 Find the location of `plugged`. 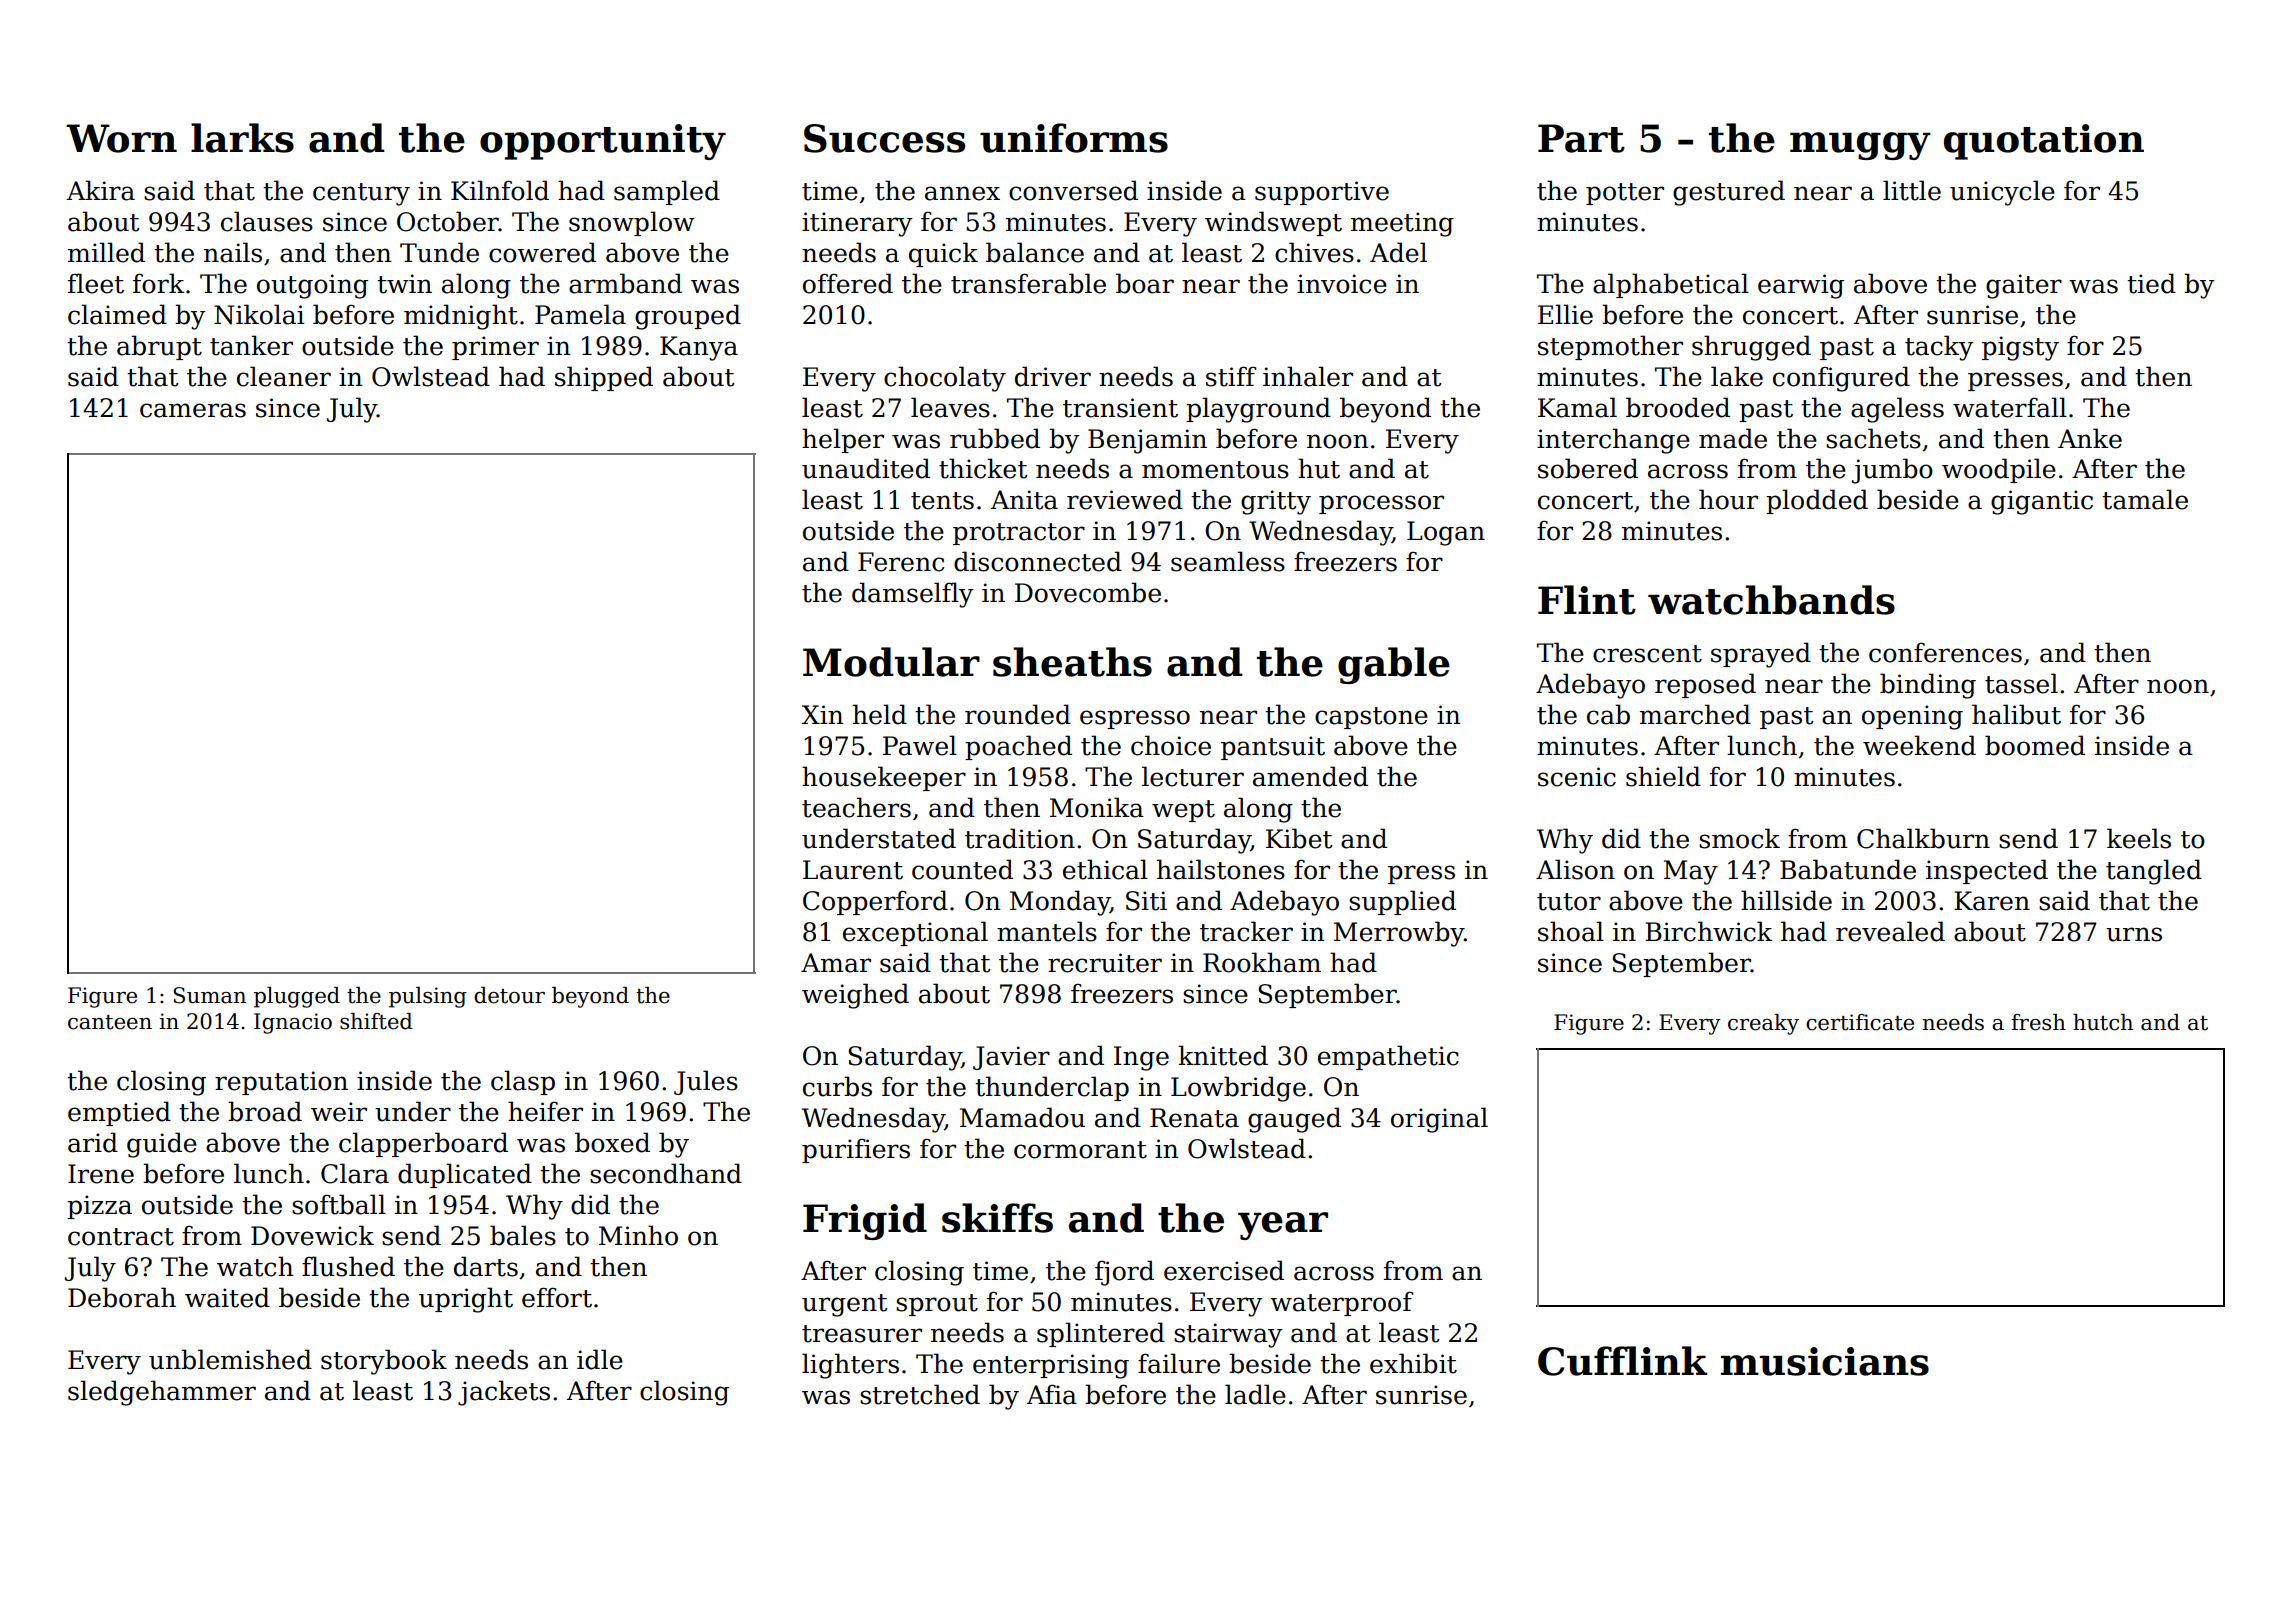

plugged is located at coordinates (297, 997).
